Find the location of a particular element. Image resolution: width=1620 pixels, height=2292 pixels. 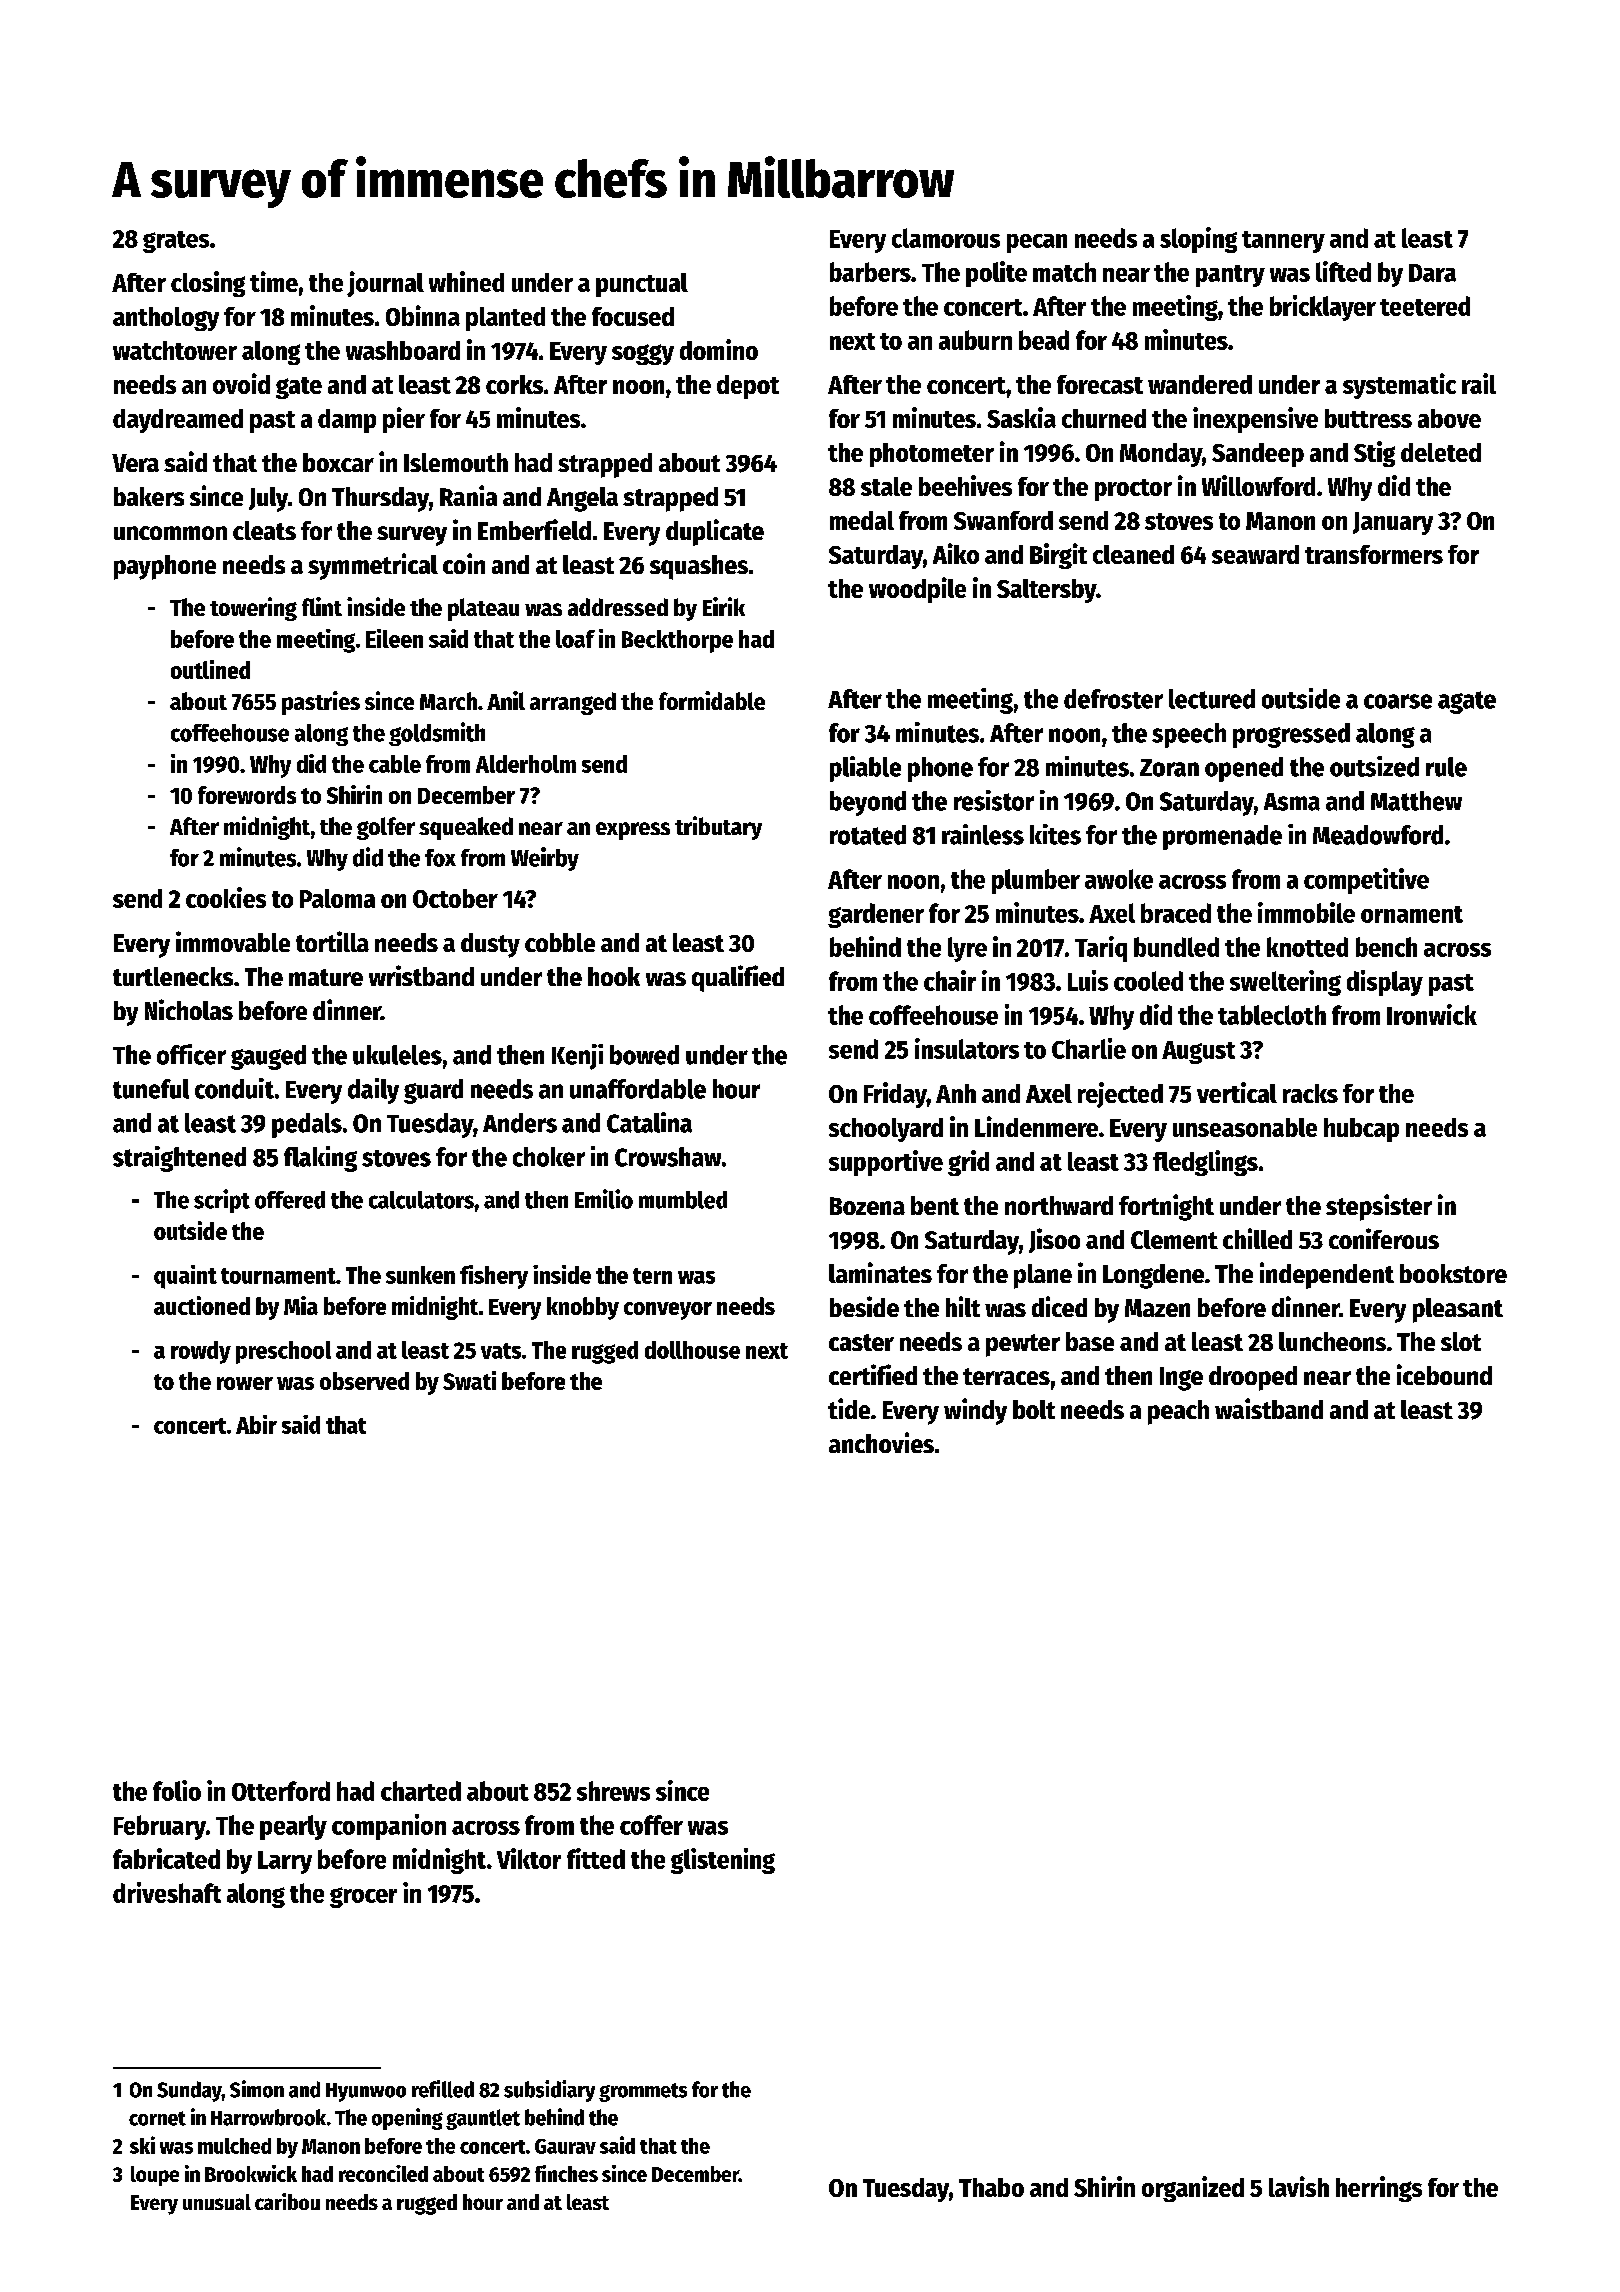

bench is located at coordinates (1386, 947).
